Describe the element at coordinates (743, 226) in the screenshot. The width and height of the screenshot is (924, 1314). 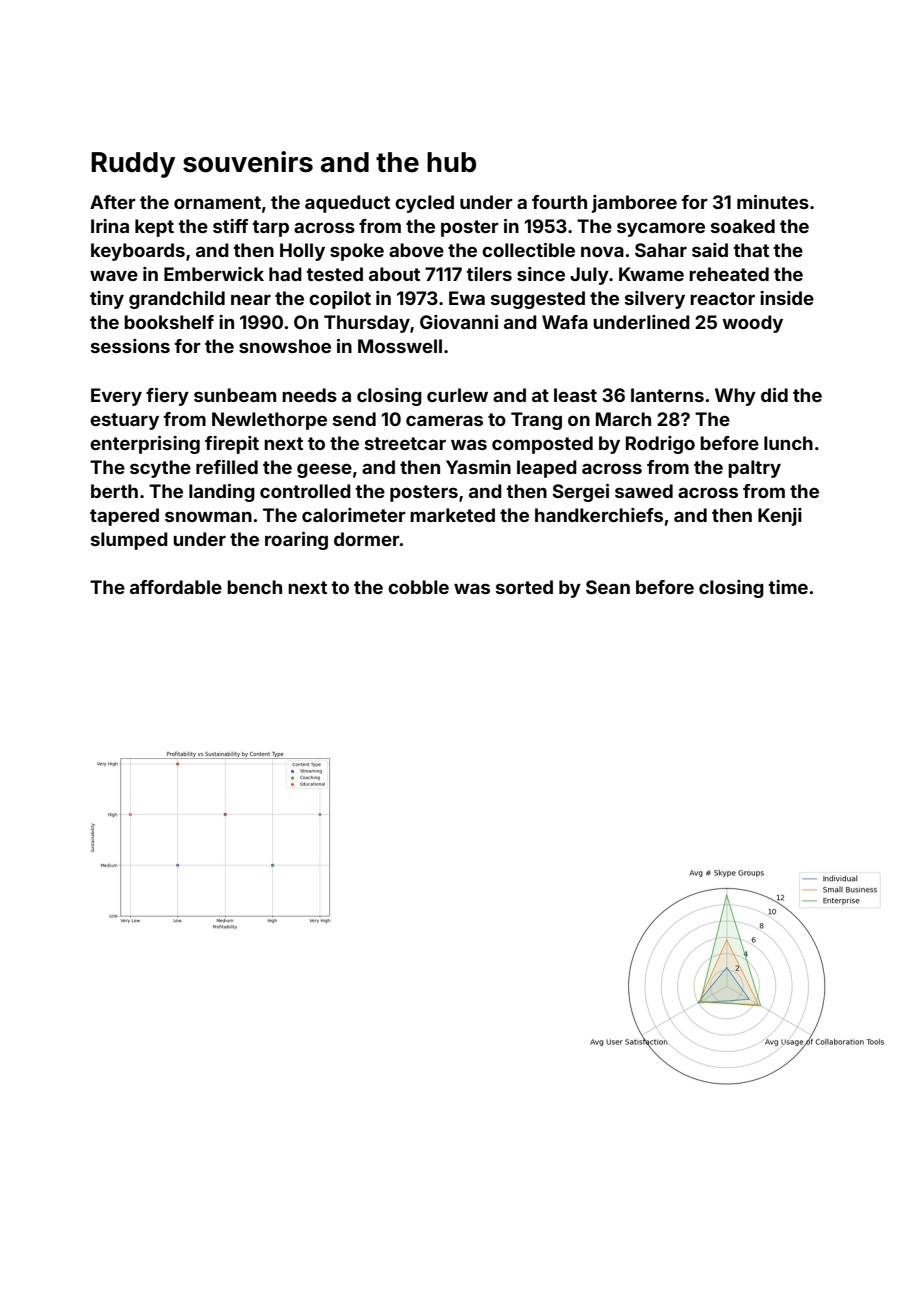
I see `soaked` at that location.
